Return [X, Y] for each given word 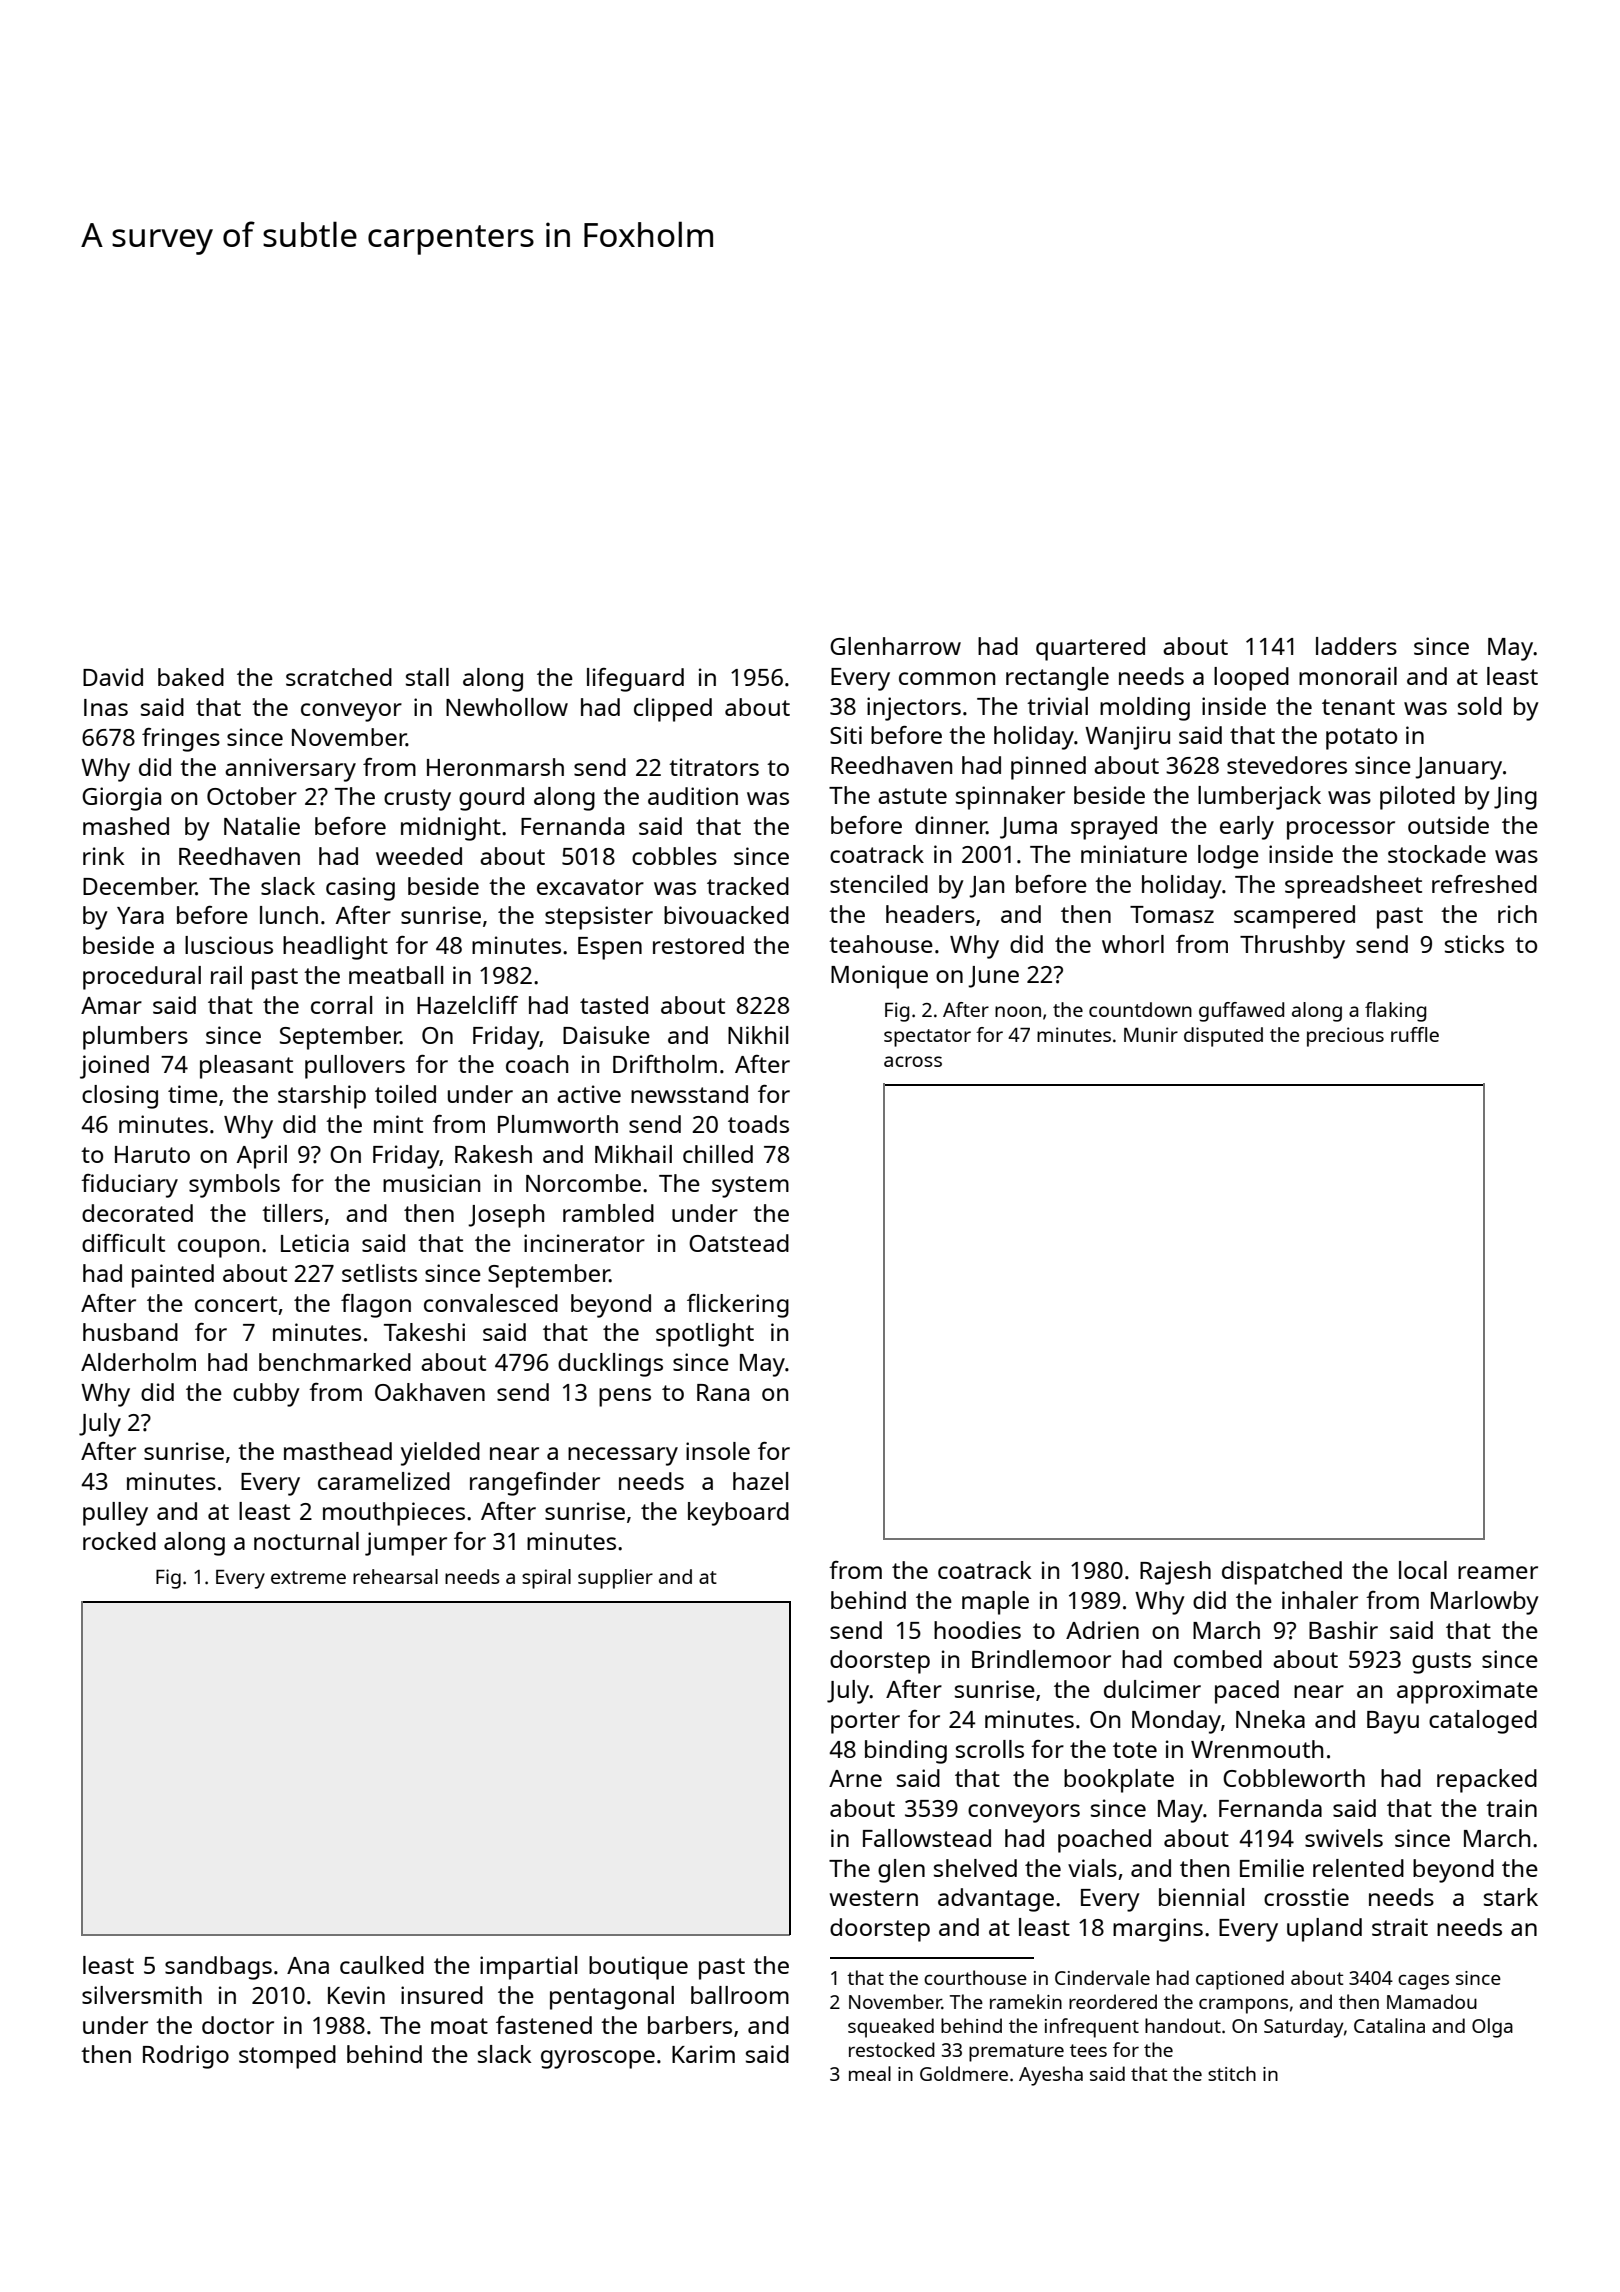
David [113, 677]
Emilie [1272, 1868]
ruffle [1415, 1034]
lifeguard [635, 680]
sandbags [218, 1968]
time [193, 1094]
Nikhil [758, 1035]
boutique [638, 1968]
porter [865, 1723]
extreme [308, 1577]
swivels [1344, 1838]
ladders [1356, 646]
